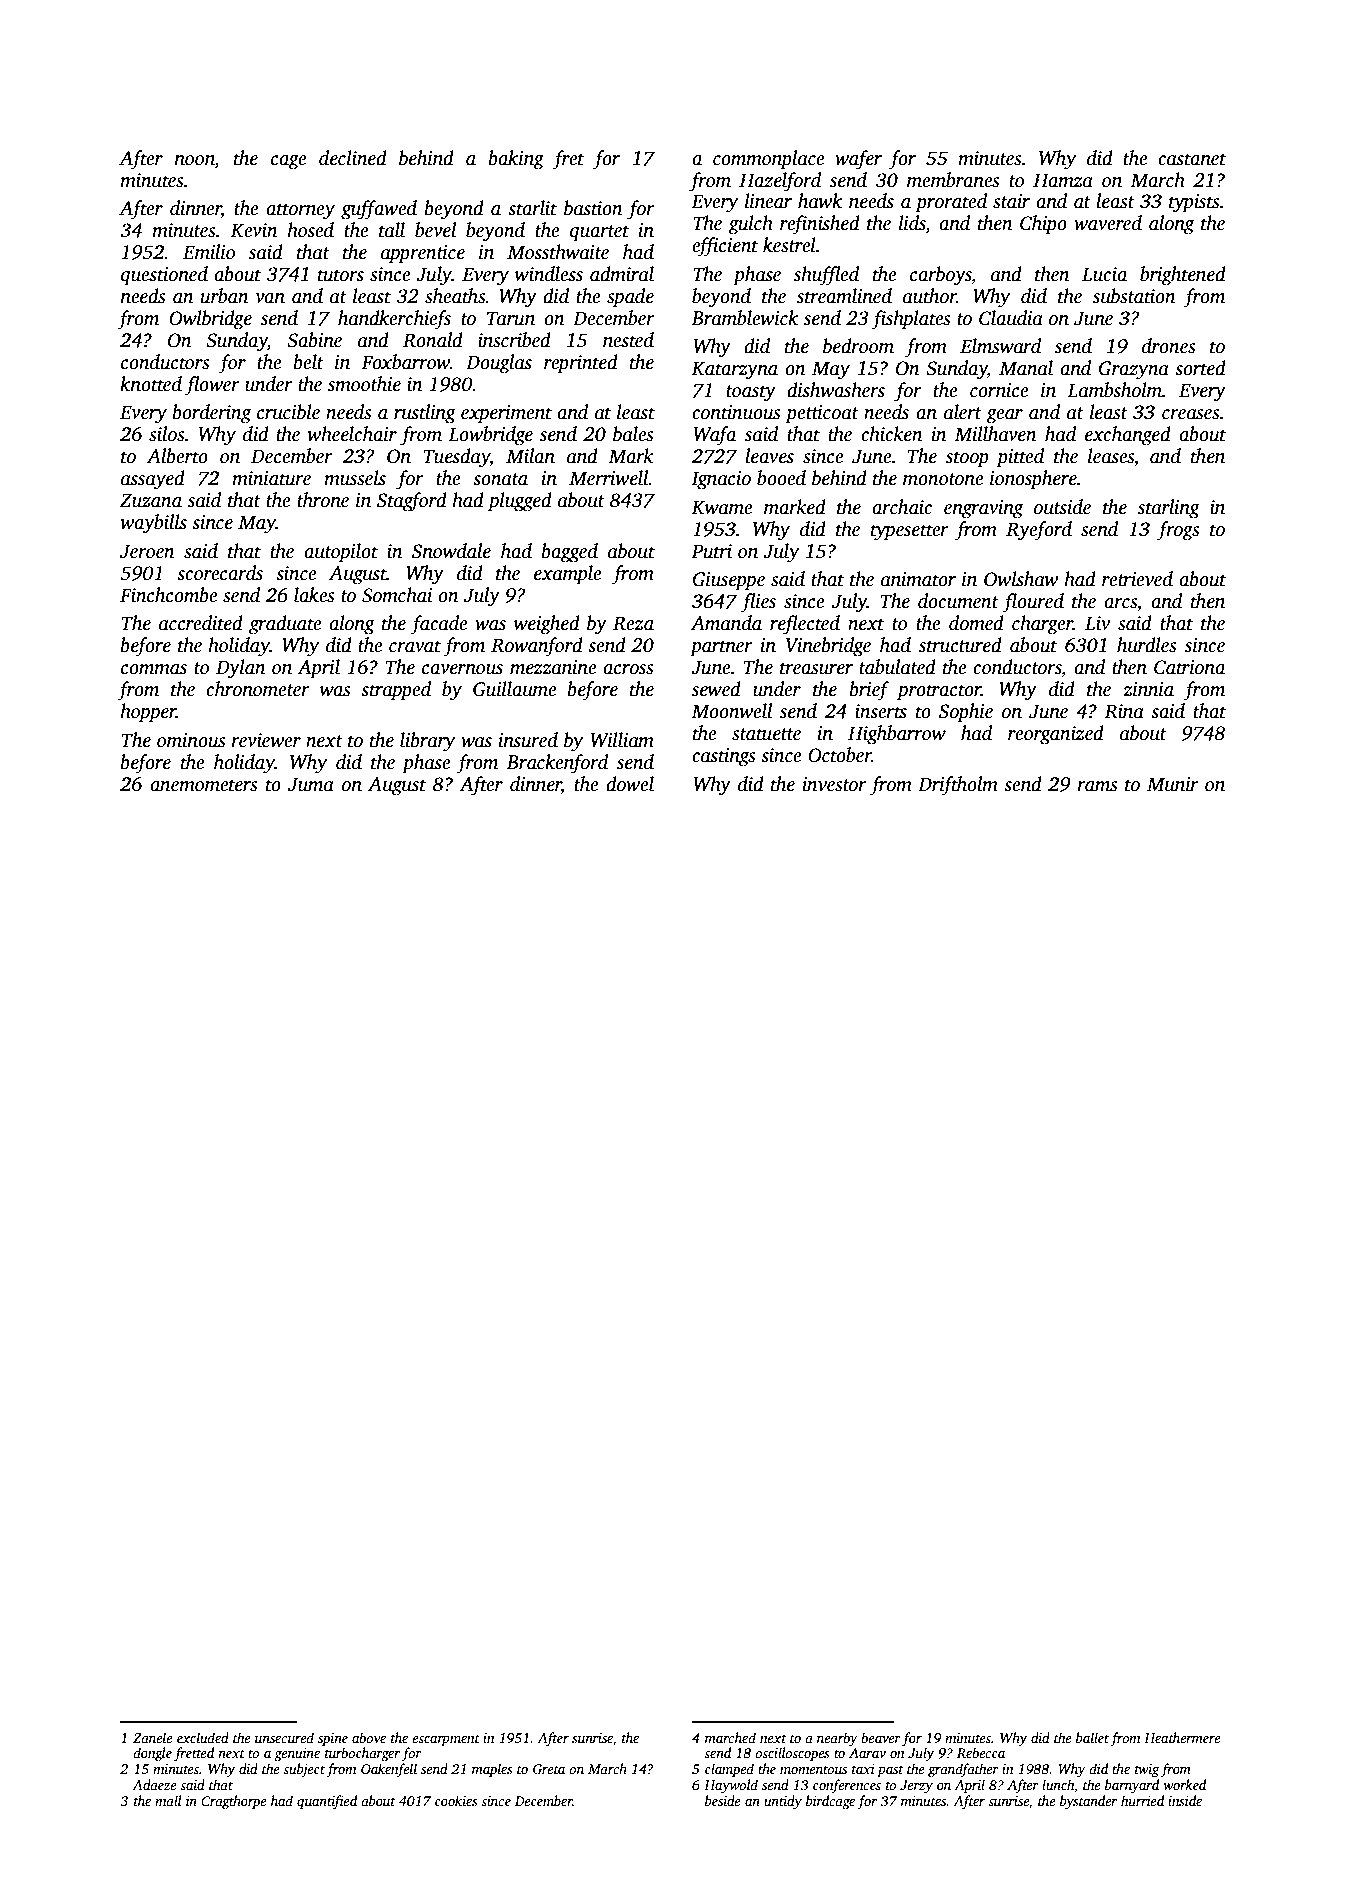 The width and height of the document is (1346, 1904). Describe the element at coordinates (953, 180) in the document. I see `membranes` at that location.
